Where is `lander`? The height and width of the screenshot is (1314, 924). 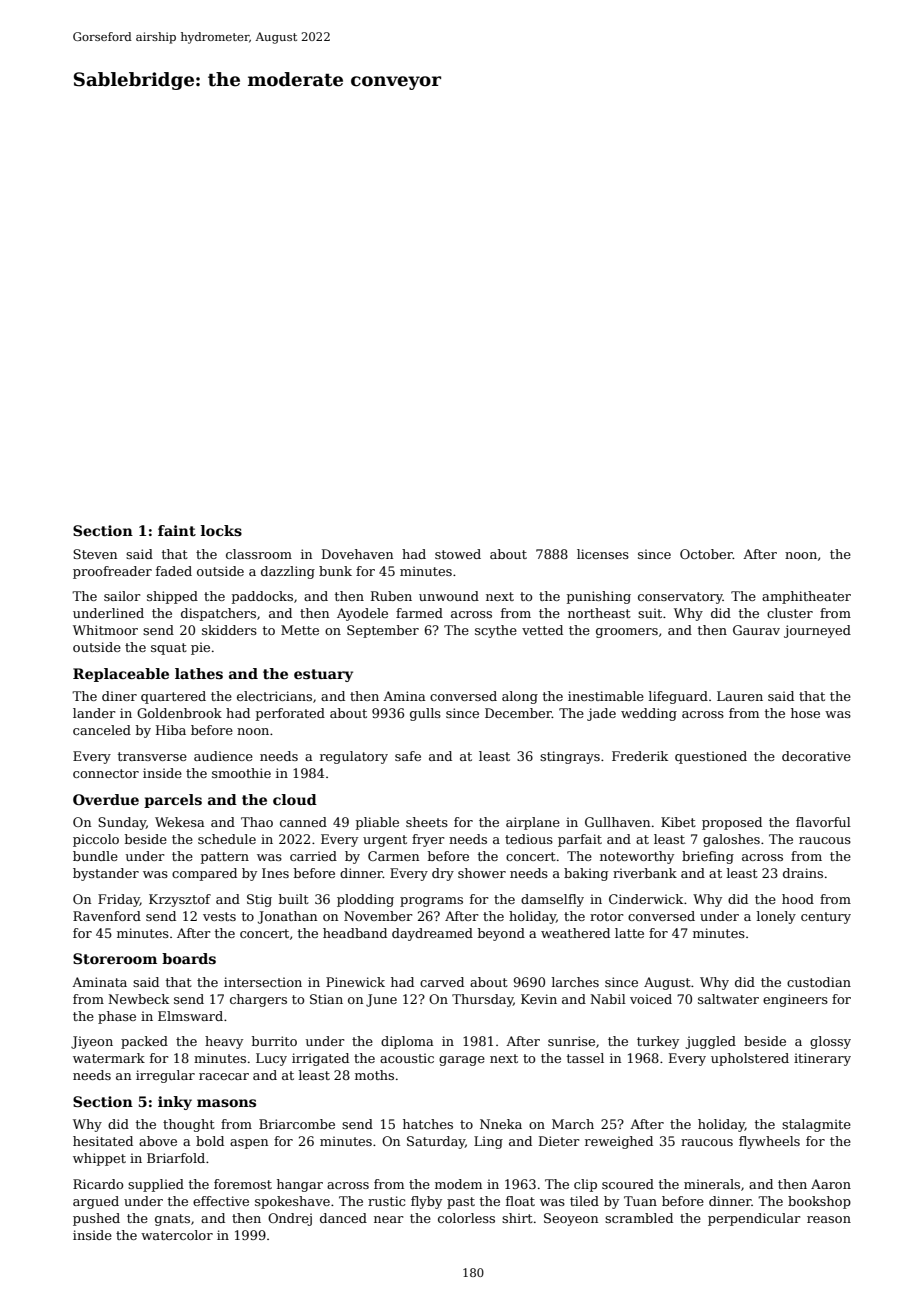 lander is located at coordinates (94, 713).
